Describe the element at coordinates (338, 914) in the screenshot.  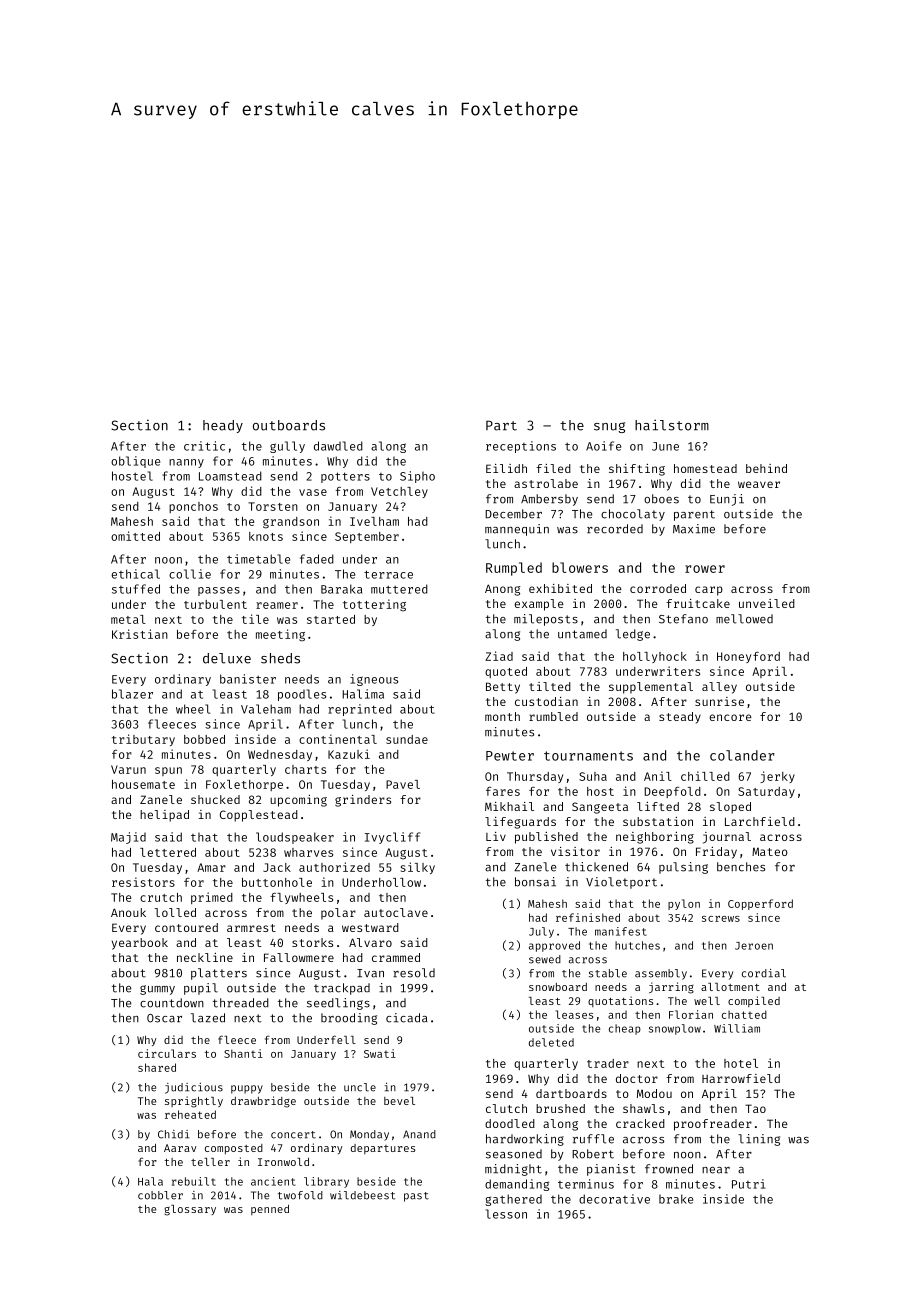
I see `polar` at that location.
